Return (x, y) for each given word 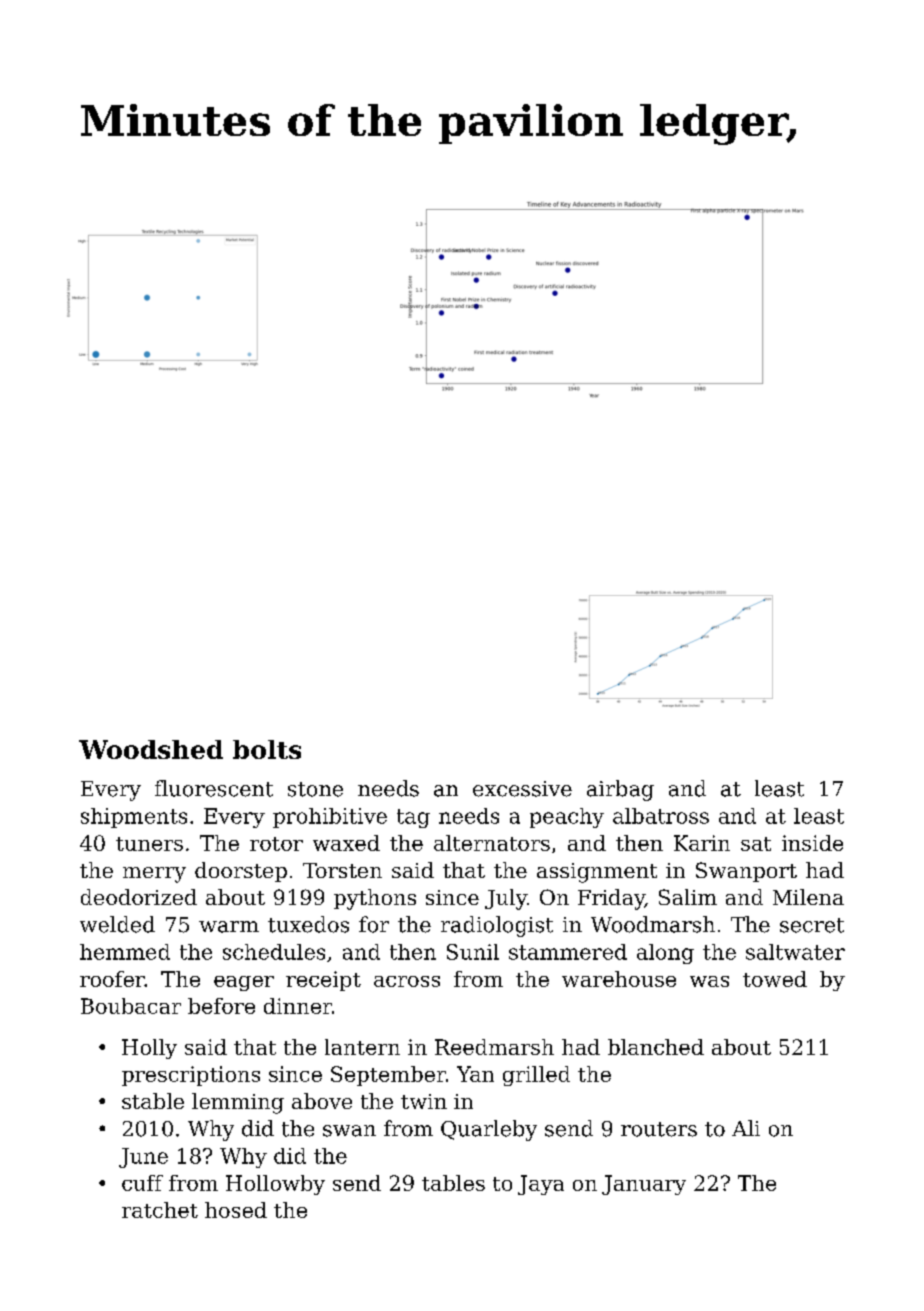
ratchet (160, 1210)
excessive (522, 789)
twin (424, 1101)
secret (812, 925)
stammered (568, 952)
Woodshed (151, 749)
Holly (149, 1049)
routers (659, 1129)
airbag (620, 790)
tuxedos (308, 924)
